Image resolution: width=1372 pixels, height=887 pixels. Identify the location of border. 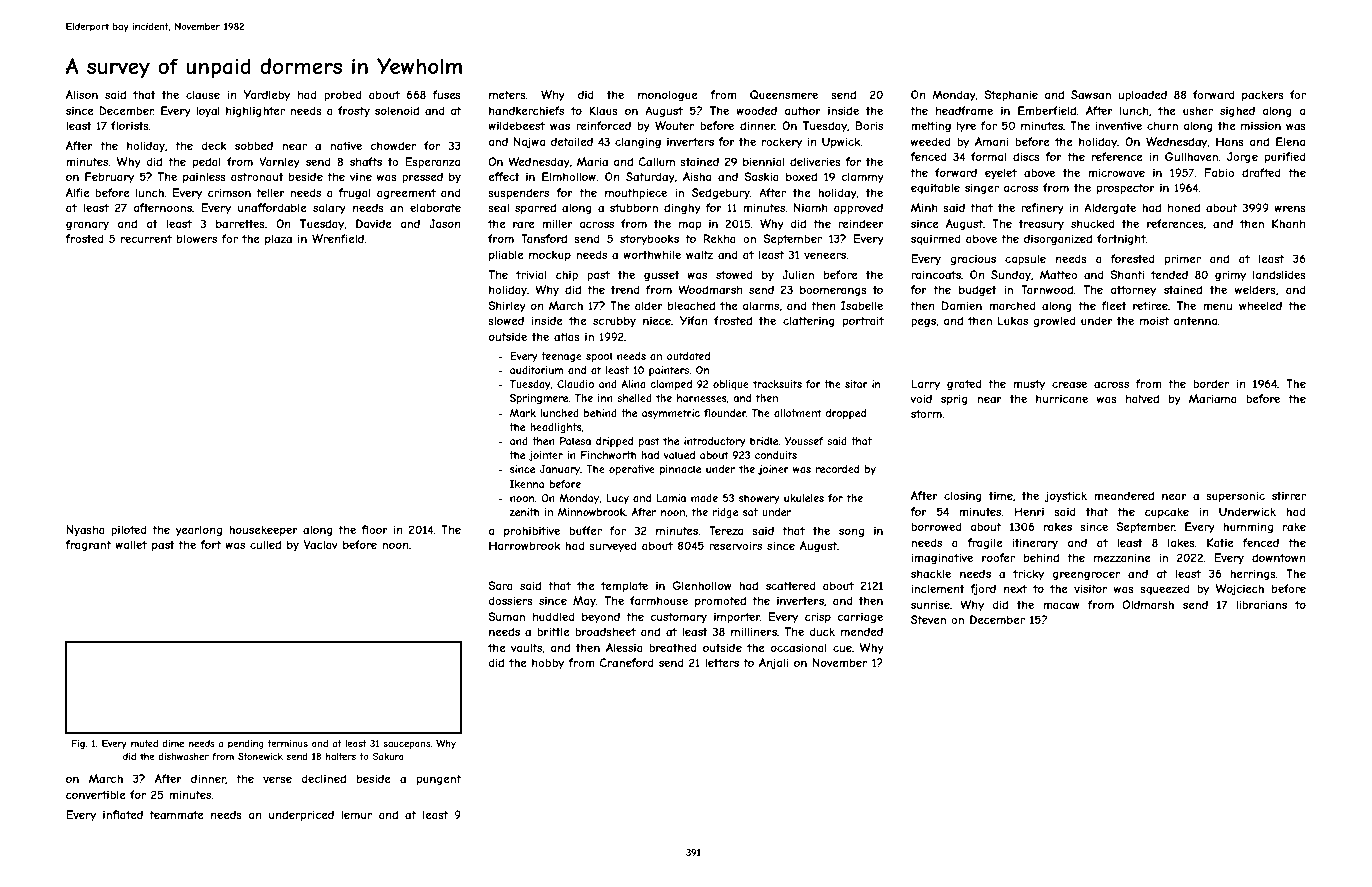
(1211, 383).
